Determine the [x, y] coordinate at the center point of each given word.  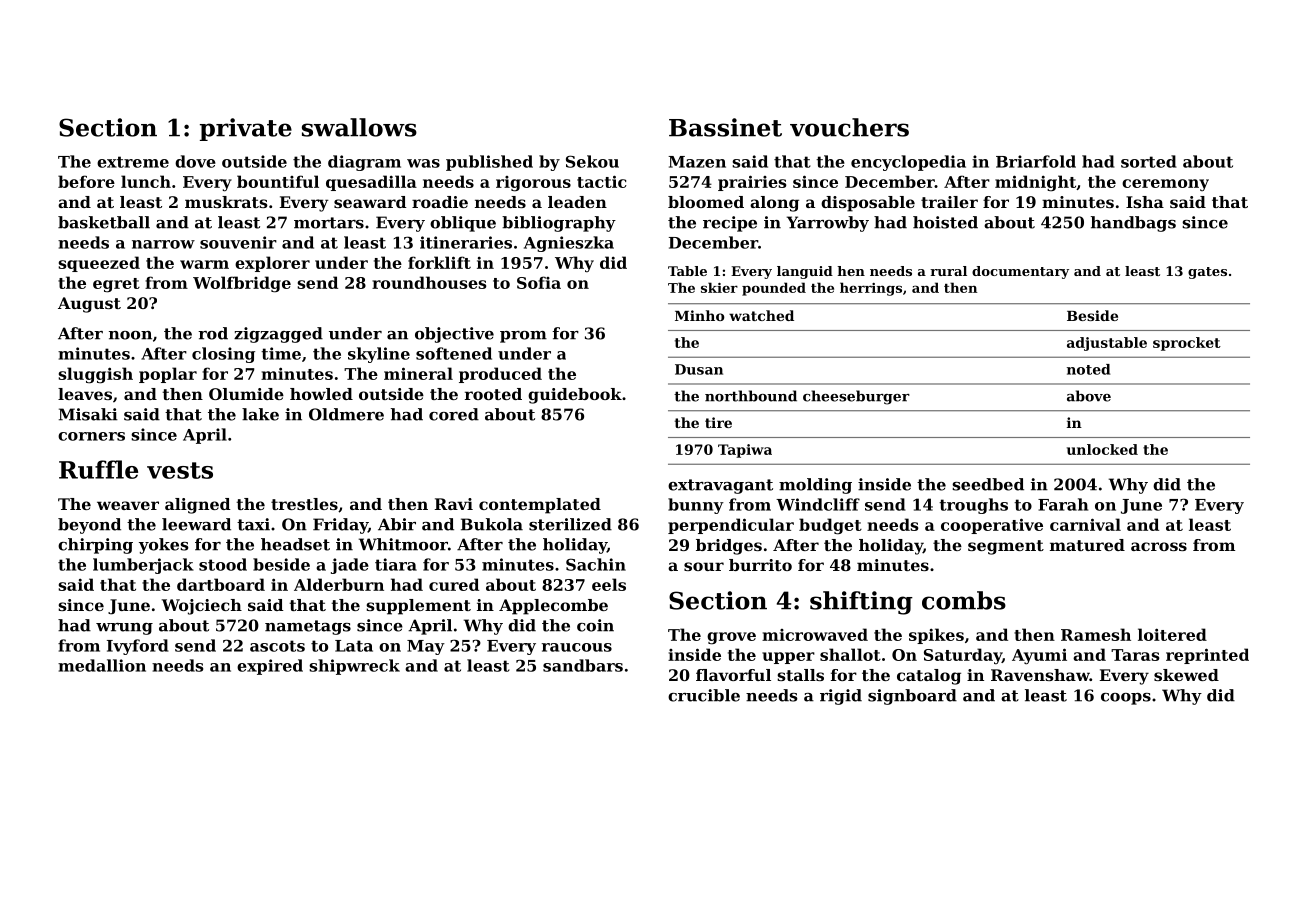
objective [454, 335]
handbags [1133, 224]
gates [1207, 273]
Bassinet [725, 127]
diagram [364, 163]
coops [1126, 699]
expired [270, 667]
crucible [704, 695]
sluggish [95, 375]
